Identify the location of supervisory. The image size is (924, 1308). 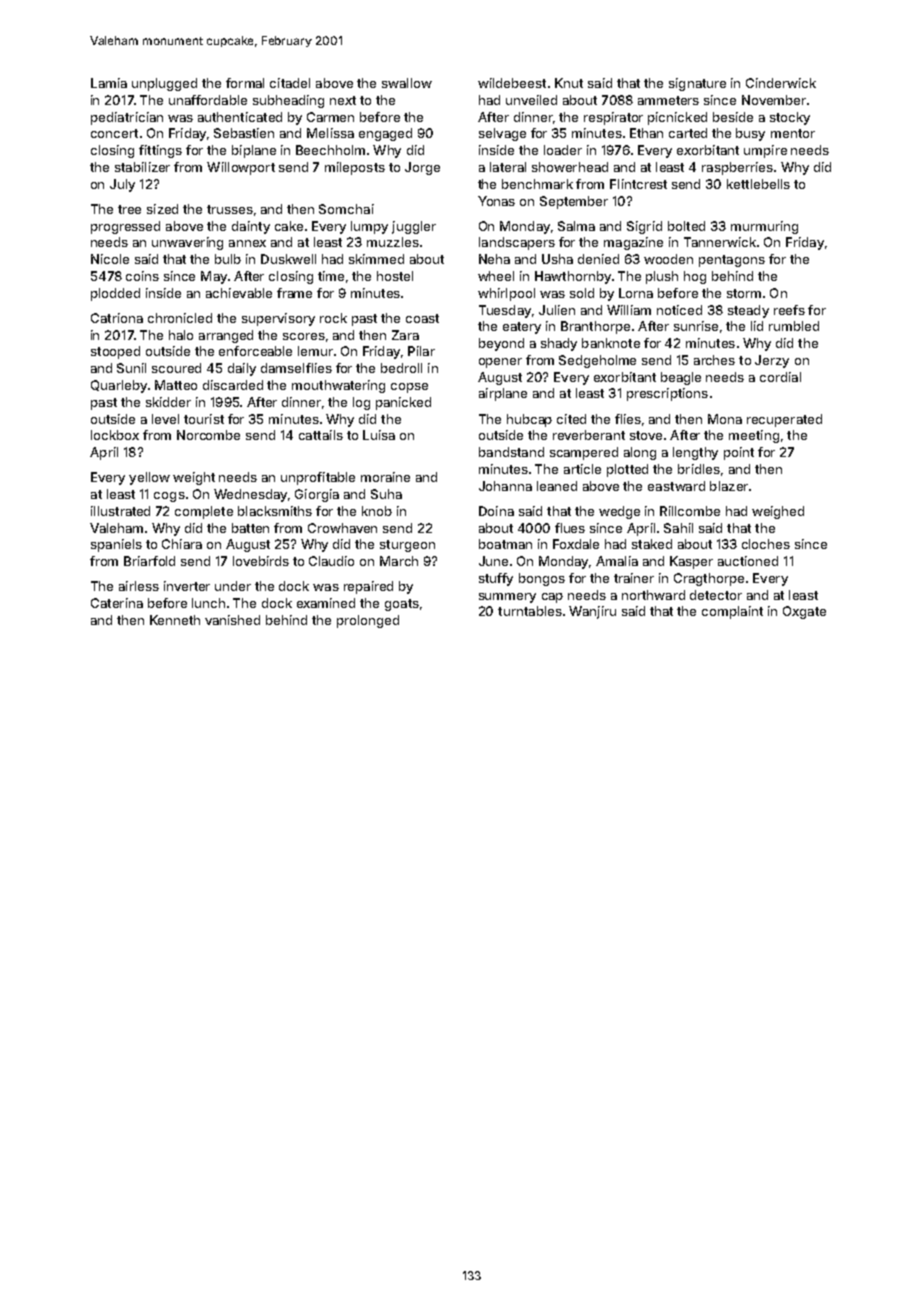
(278, 319).
